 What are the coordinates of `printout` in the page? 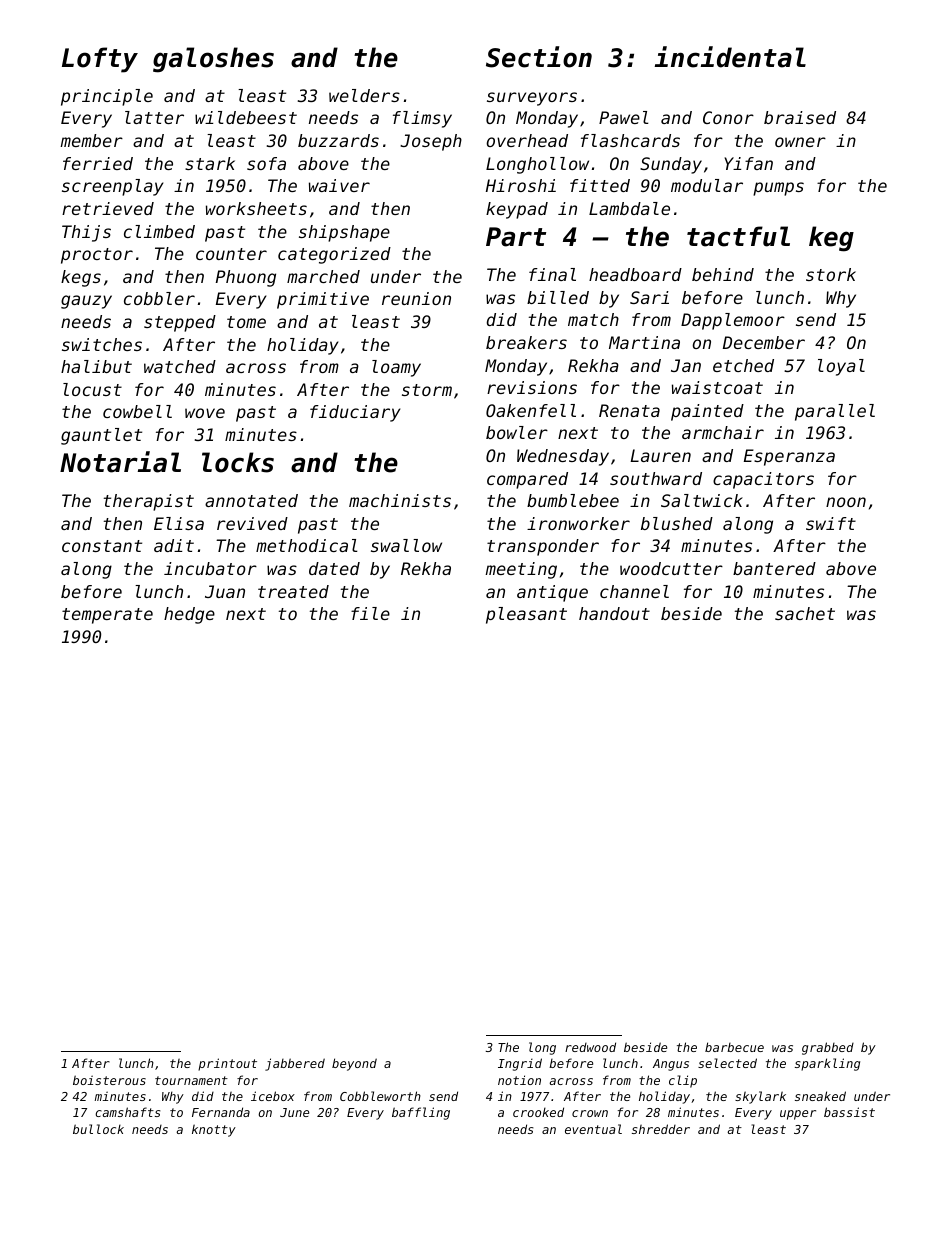 It's located at (227, 1064).
